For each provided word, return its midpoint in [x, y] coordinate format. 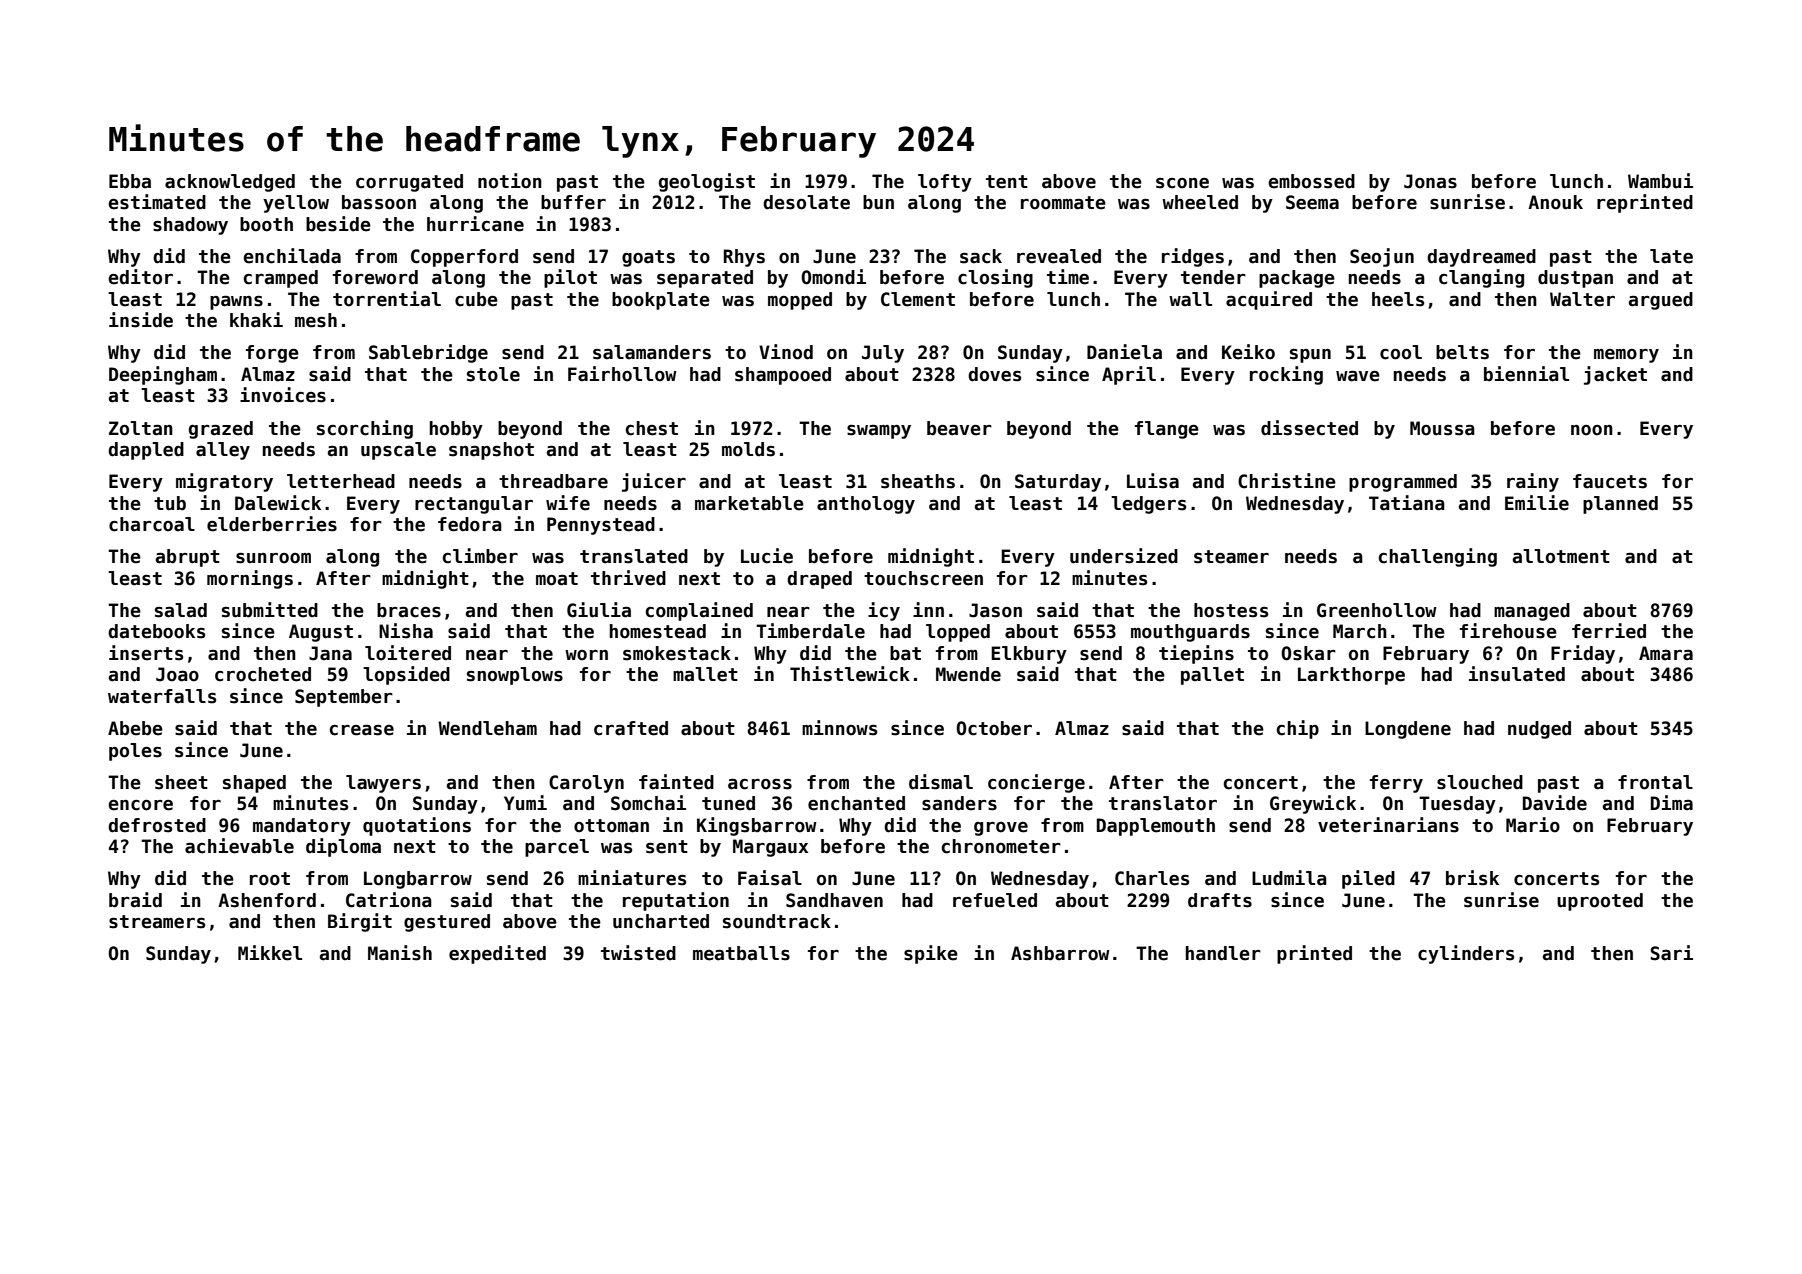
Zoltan [141, 428]
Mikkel [270, 953]
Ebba [130, 181]
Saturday [1058, 483]
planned [1620, 505]
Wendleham [487, 728]
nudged [1539, 730]
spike [931, 954]
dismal [941, 782]
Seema [1312, 202]
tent [1007, 182]
